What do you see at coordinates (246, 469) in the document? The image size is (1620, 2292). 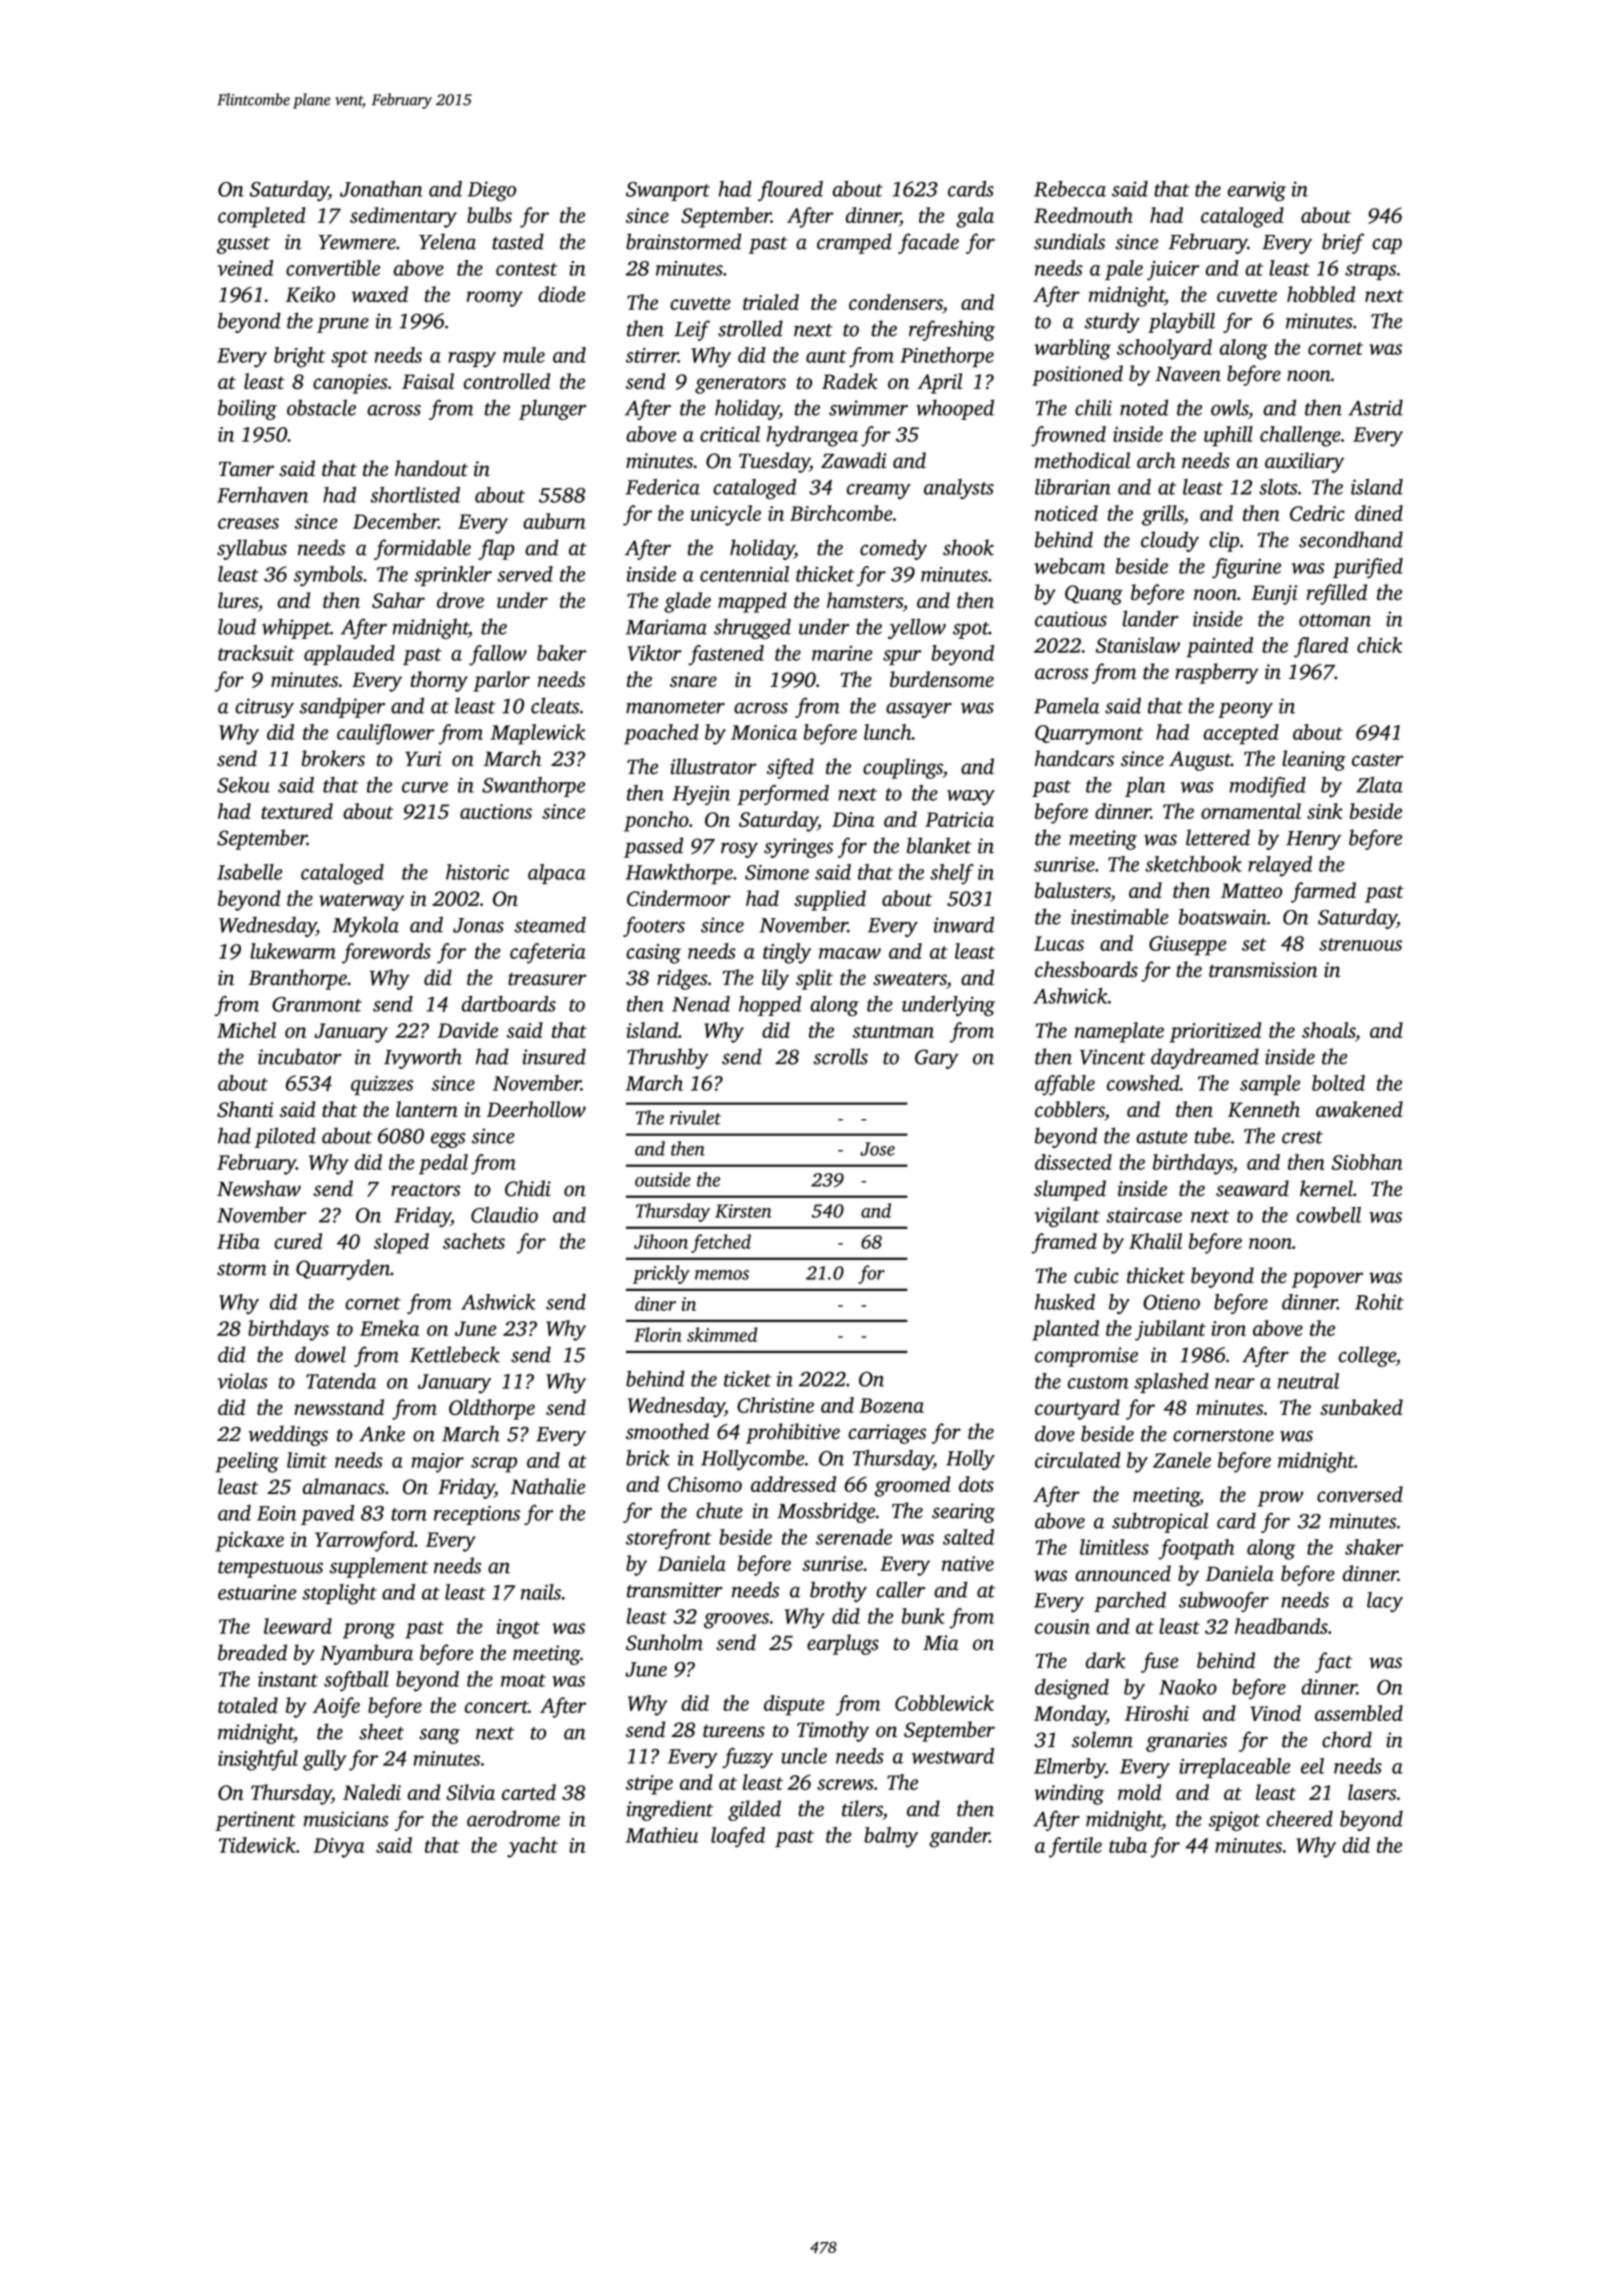 I see `Tamer` at bounding box center [246, 469].
